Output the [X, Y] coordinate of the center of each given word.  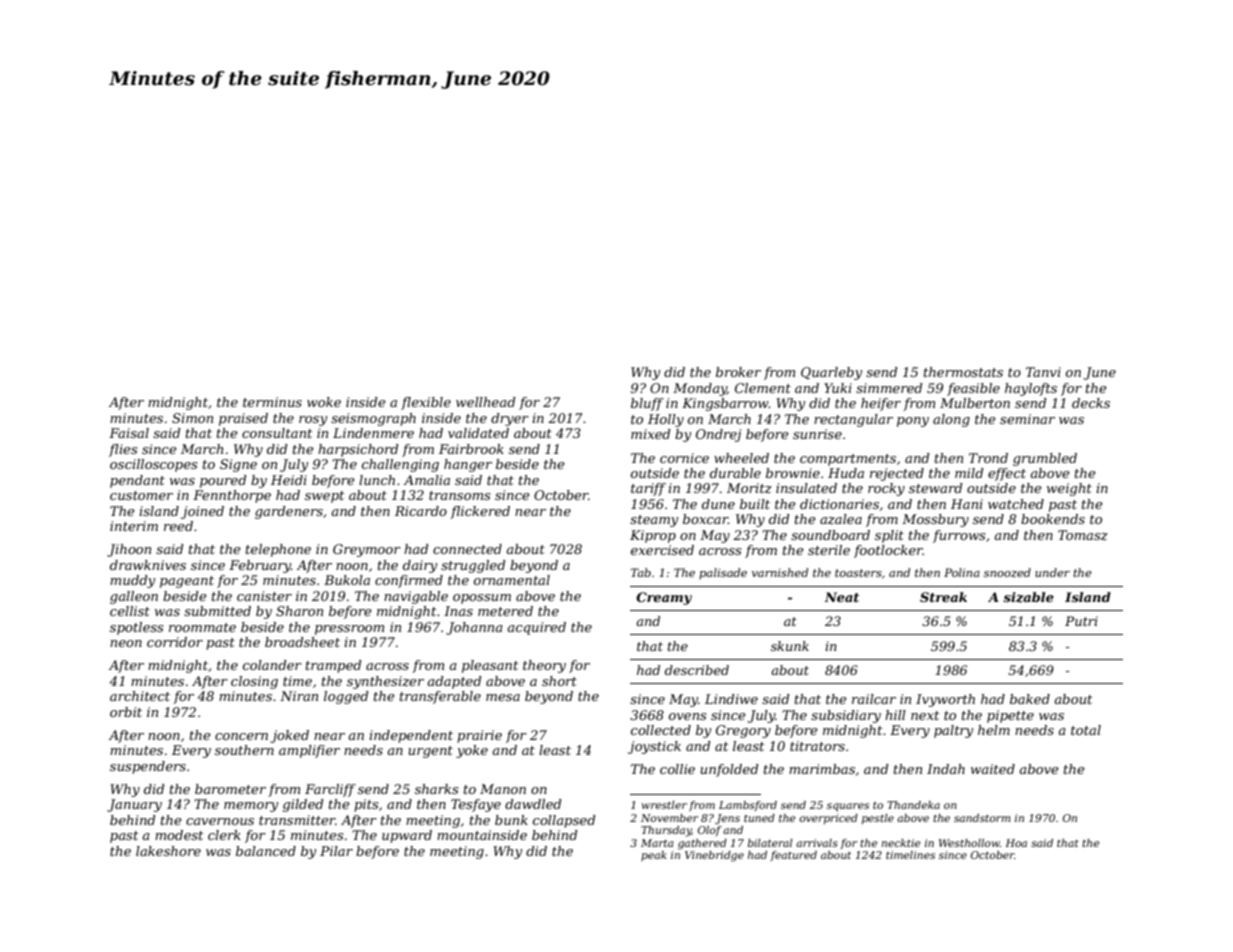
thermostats [963, 372]
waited [993, 769]
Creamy [664, 598]
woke [324, 402]
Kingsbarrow [725, 404]
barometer [230, 789]
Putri [1081, 621]
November [669, 818]
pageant [187, 582]
